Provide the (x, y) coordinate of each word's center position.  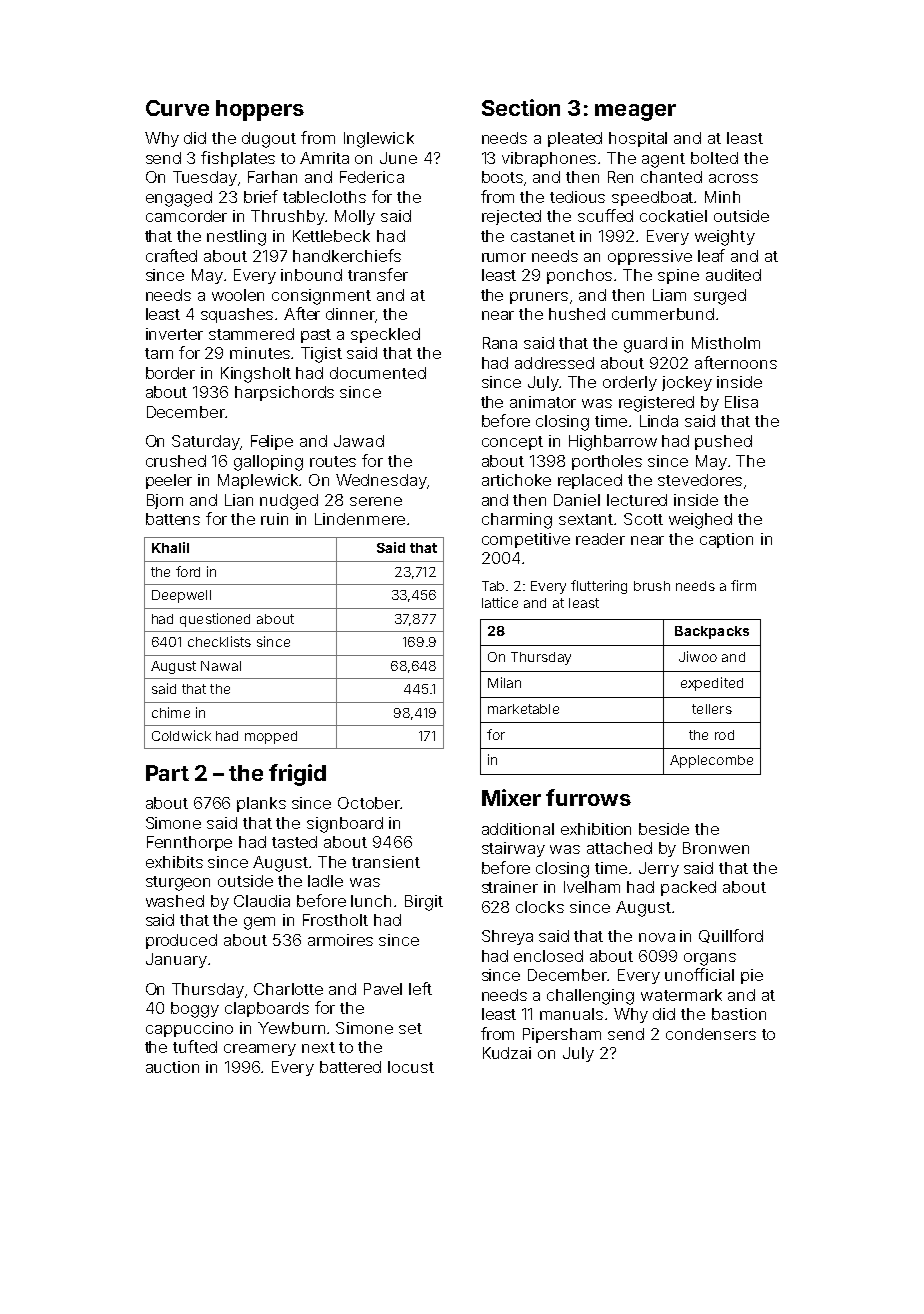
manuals (571, 1014)
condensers (711, 1034)
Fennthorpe (189, 843)
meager (635, 112)
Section (521, 107)
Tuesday (205, 178)
